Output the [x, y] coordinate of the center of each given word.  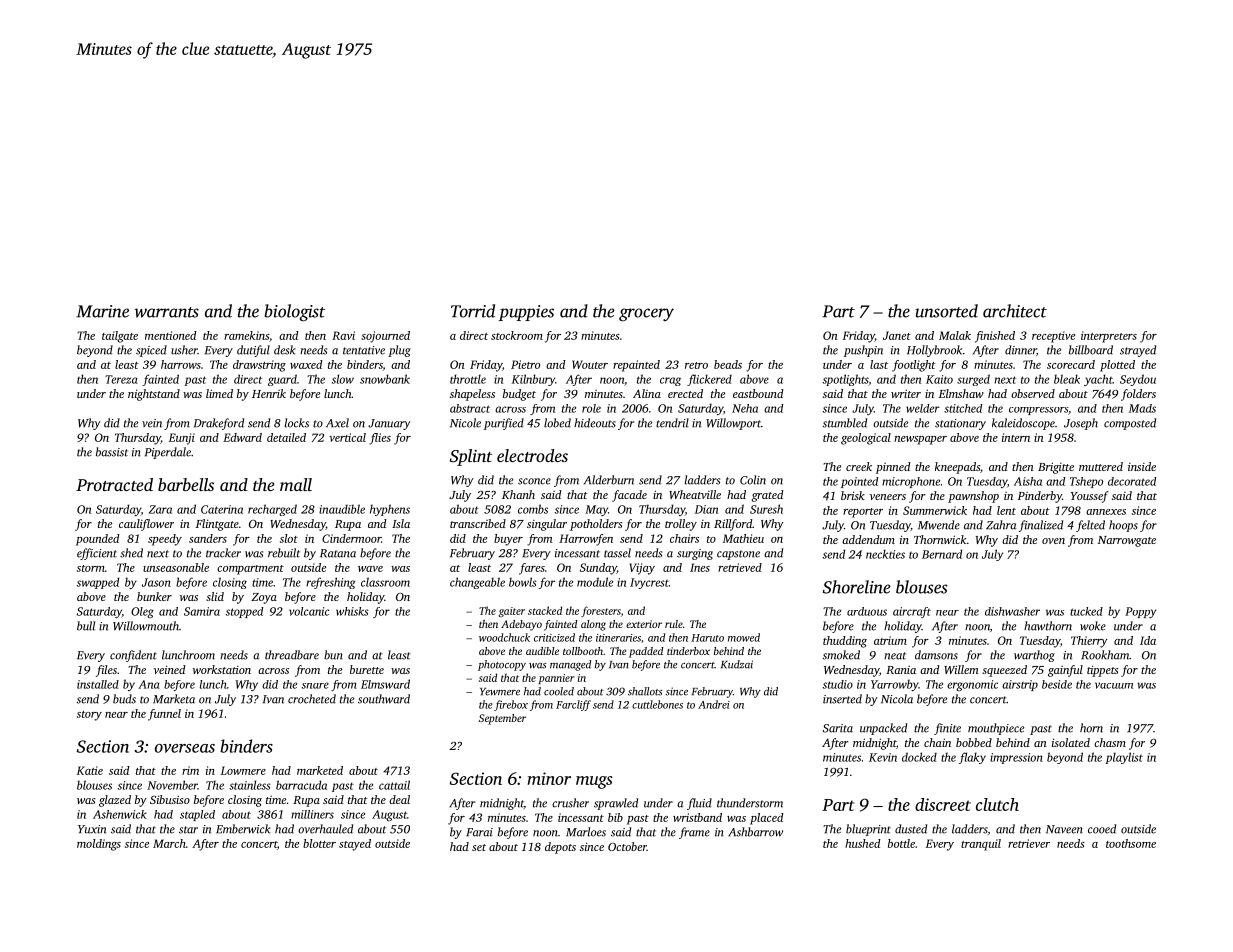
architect [1015, 311]
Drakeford [219, 424]
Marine [102, 311]
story [89, 716]
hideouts [595, 423]
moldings [99, 845]
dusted [911, 829]
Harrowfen [586, 540]
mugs [594, 782]
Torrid [473, 311]
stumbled [845, 423]
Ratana [338, 553]
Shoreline [857, 587]
